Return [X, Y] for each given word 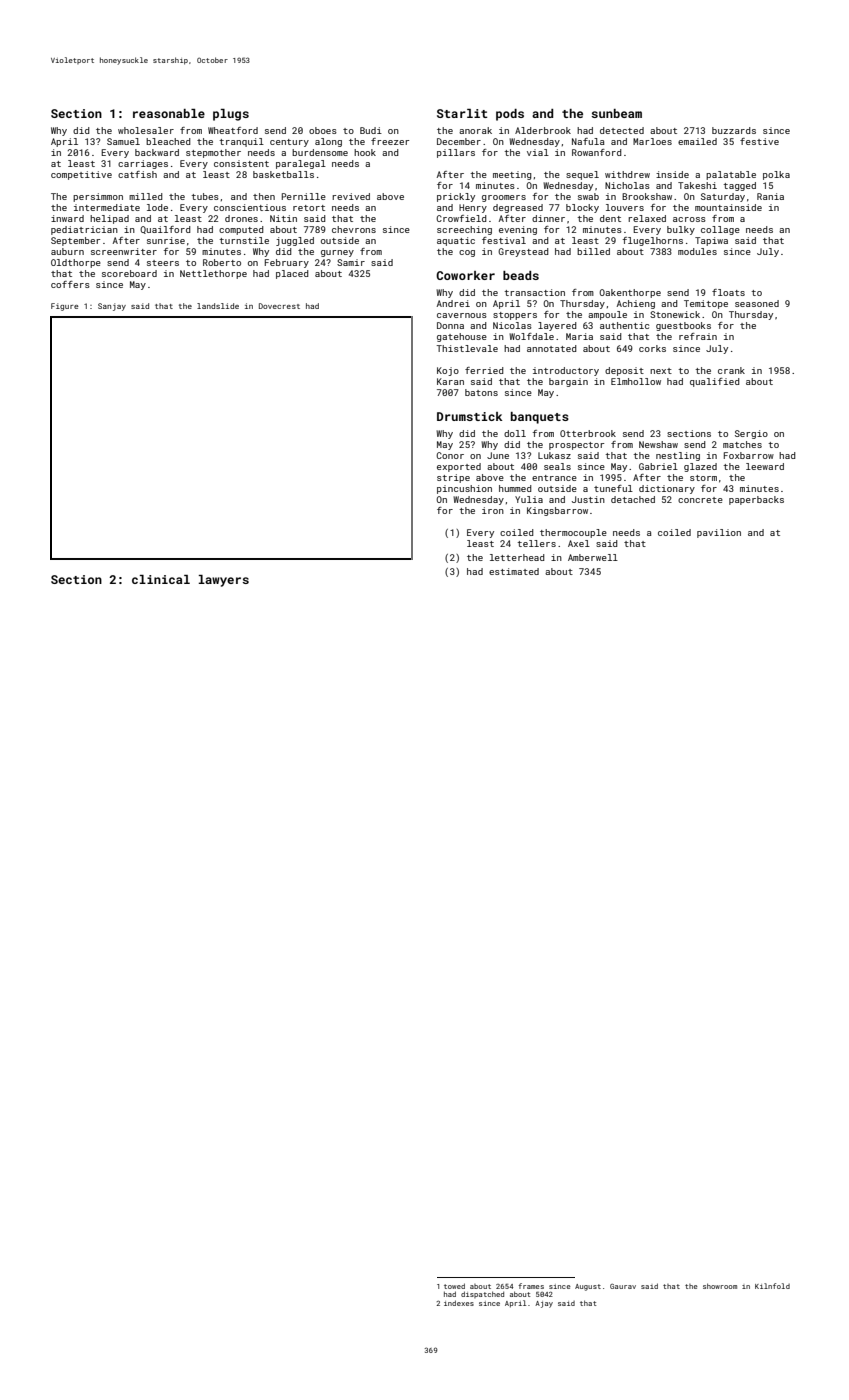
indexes [459, 1303]
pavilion [719, 533]
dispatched [482, 1294]
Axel [579, 543]
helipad [109, 219]
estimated [514, 571]
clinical [161, 579]
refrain [698, 336]
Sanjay [112, 307]
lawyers [224, 581]
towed [454, 1286]
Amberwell [593, 557]
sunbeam [617, 113]
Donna [450, 325]
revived [351, 196]
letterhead [517, 557]
